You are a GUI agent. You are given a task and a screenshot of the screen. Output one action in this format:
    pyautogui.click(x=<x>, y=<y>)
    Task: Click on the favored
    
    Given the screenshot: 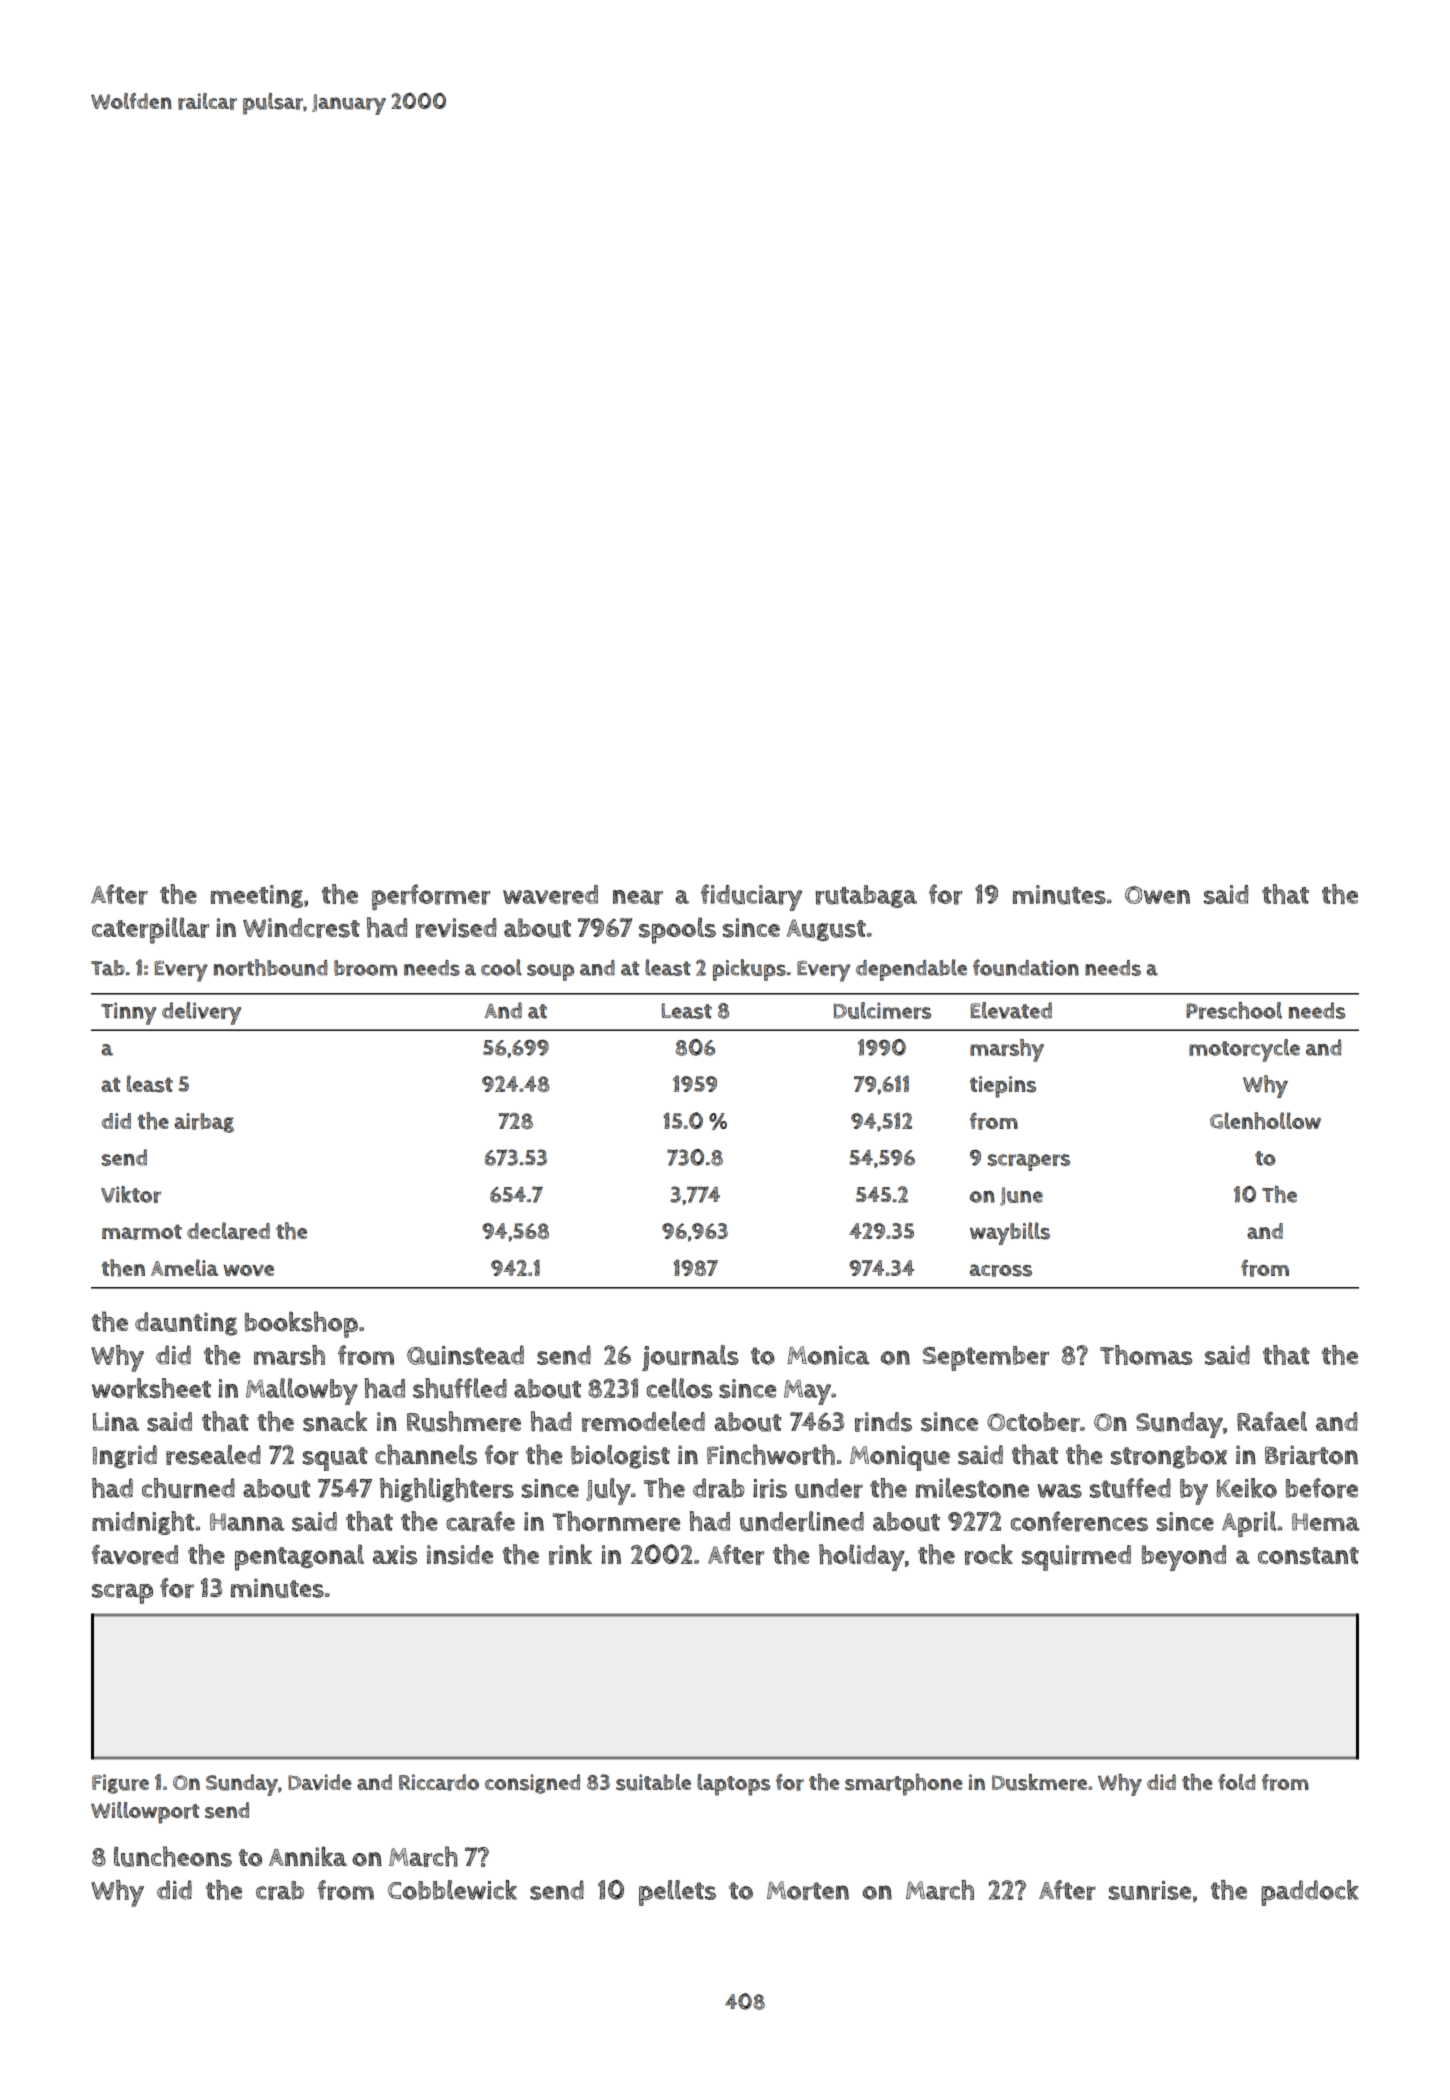 What is the action you would take?
    pyautogui.click(x=135, y=1555)
